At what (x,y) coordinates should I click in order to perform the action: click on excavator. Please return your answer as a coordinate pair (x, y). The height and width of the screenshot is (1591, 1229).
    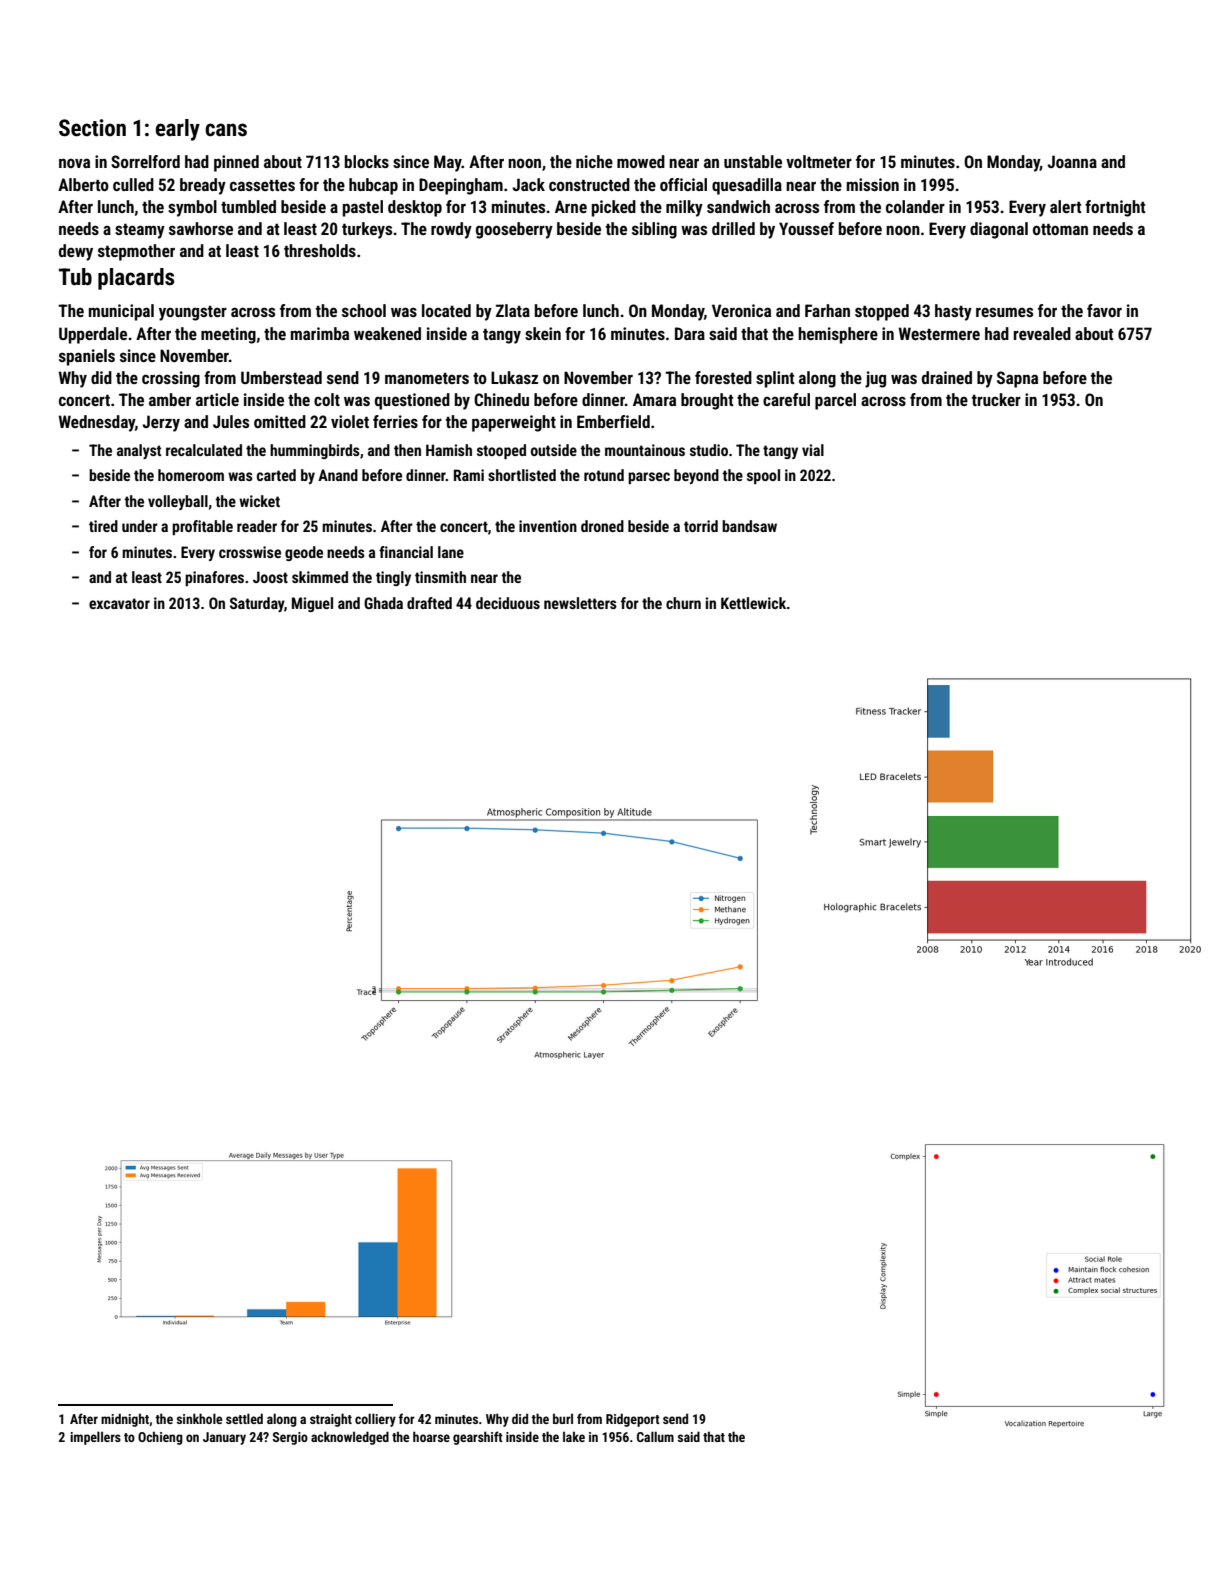
    Looking at the image, I should click on (119, 603).
